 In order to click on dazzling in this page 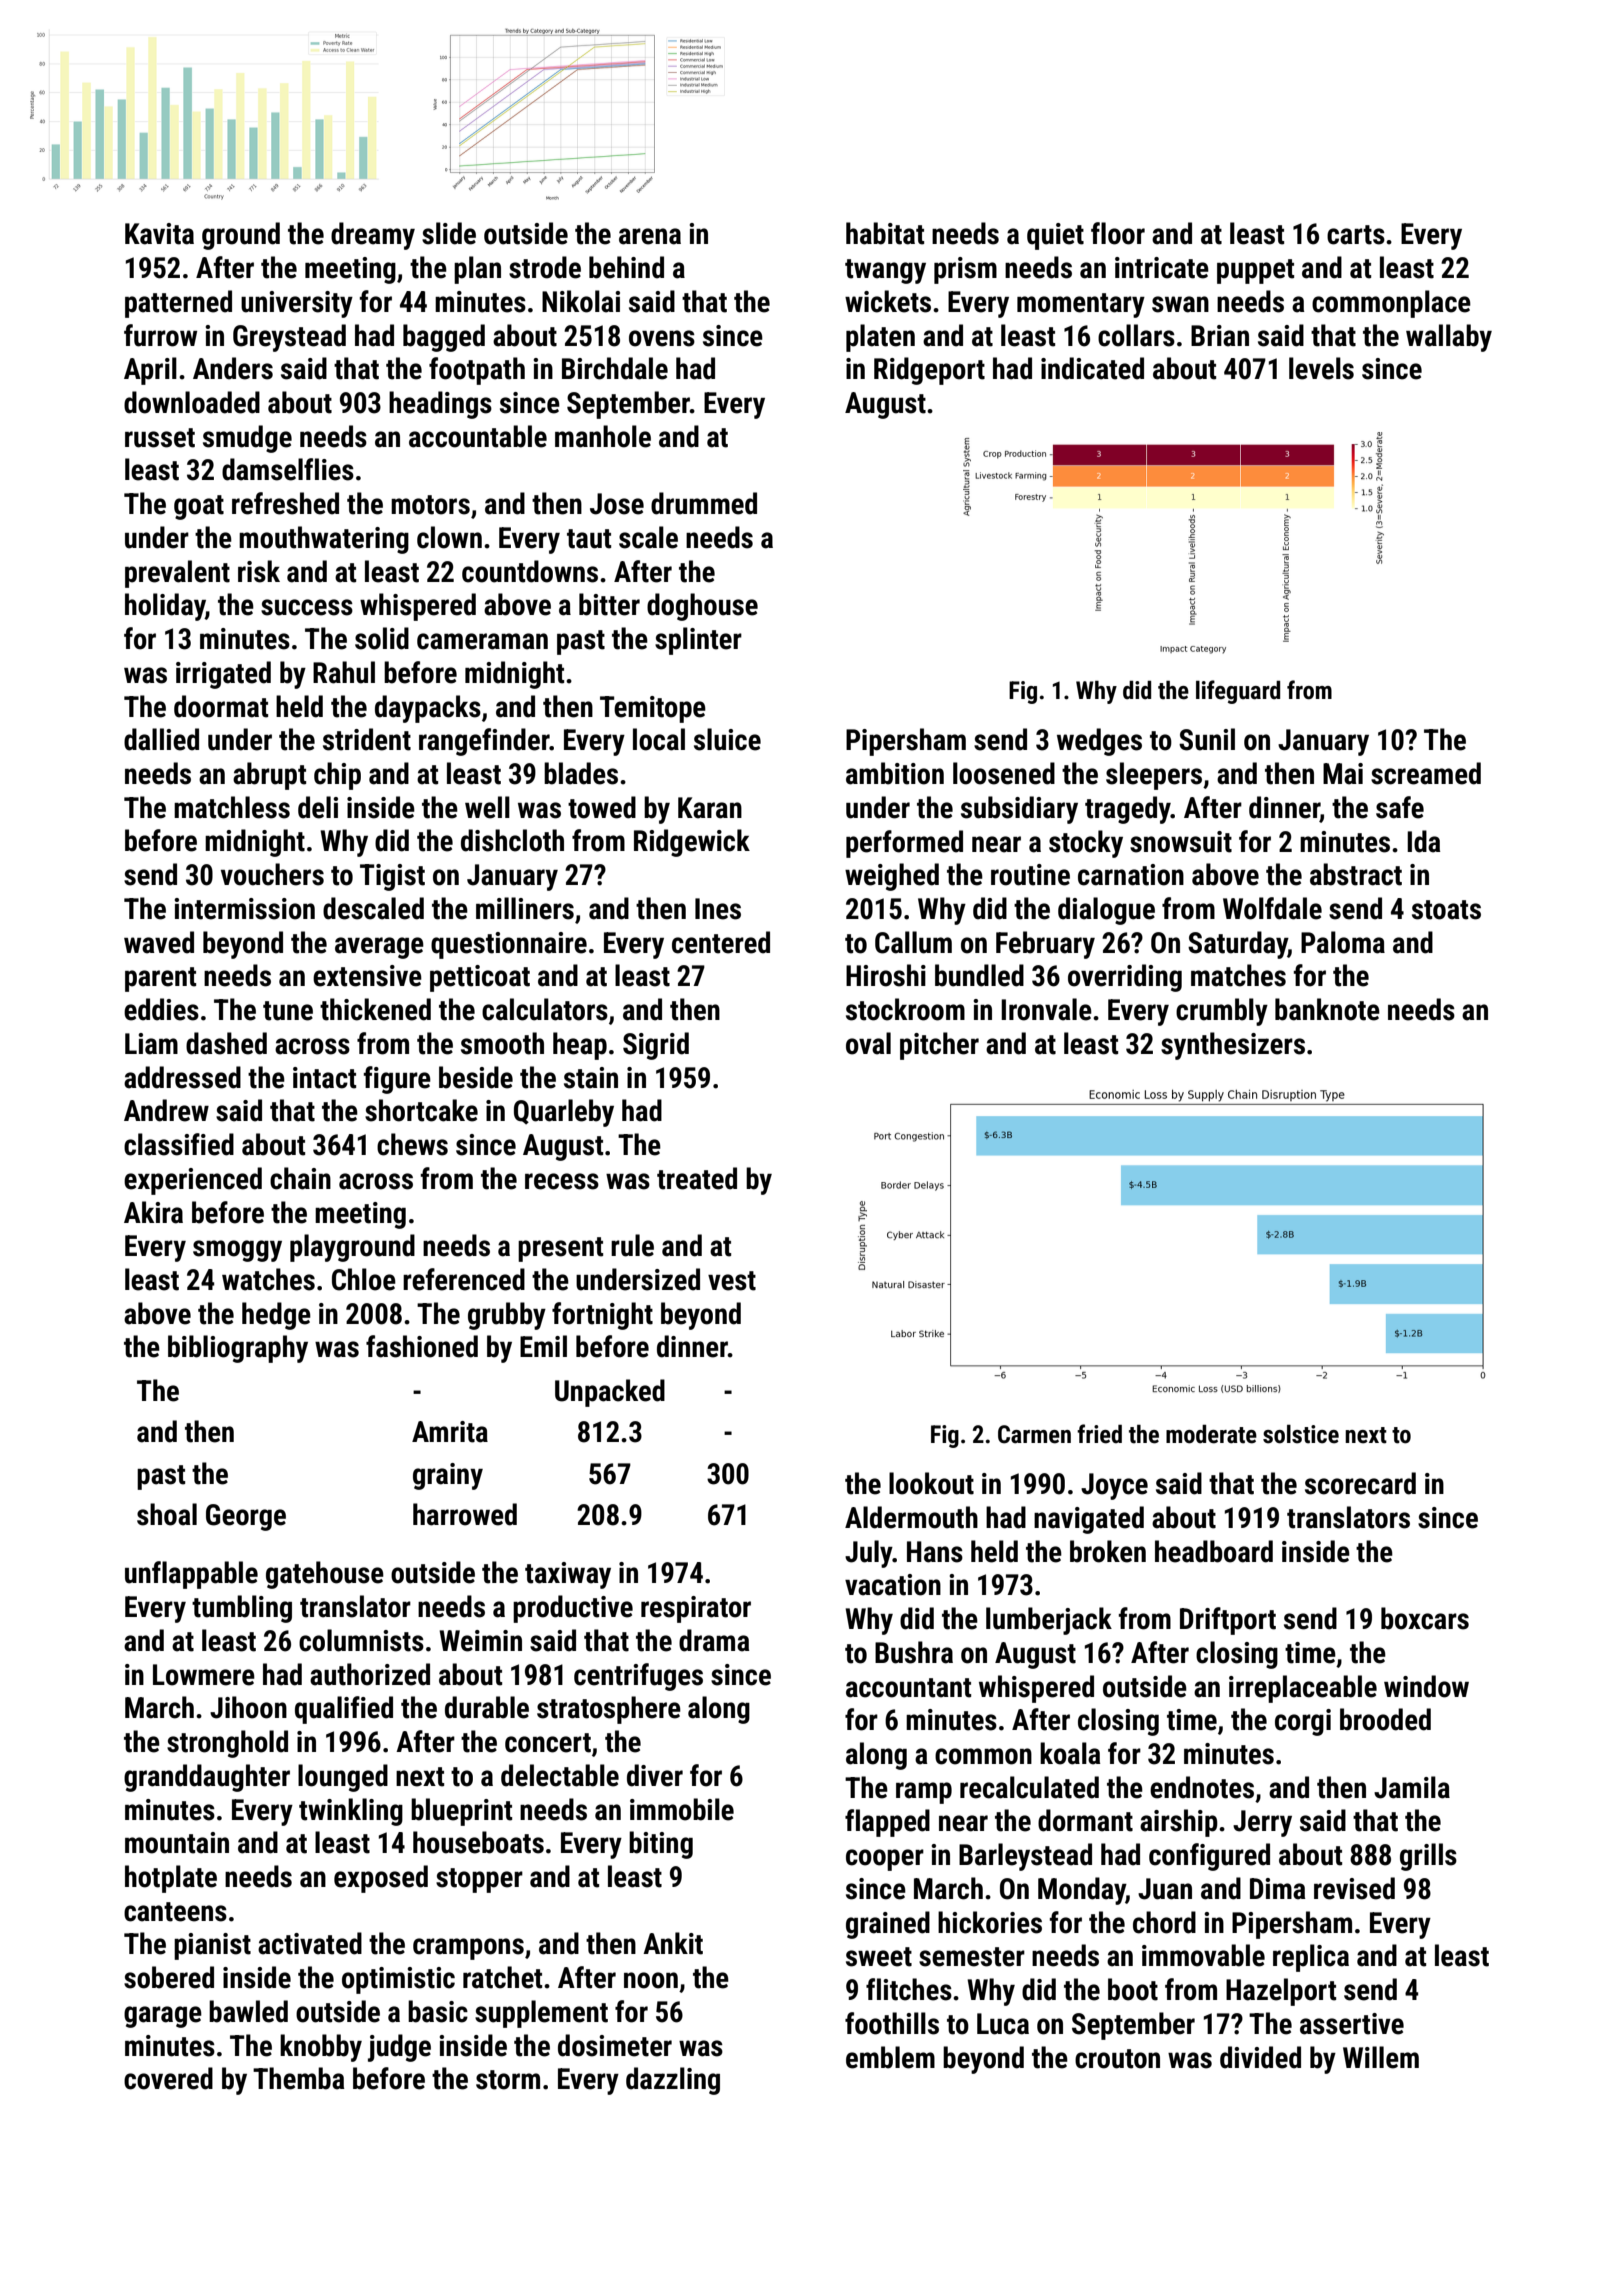, I will do `click(673, 2081)`.
